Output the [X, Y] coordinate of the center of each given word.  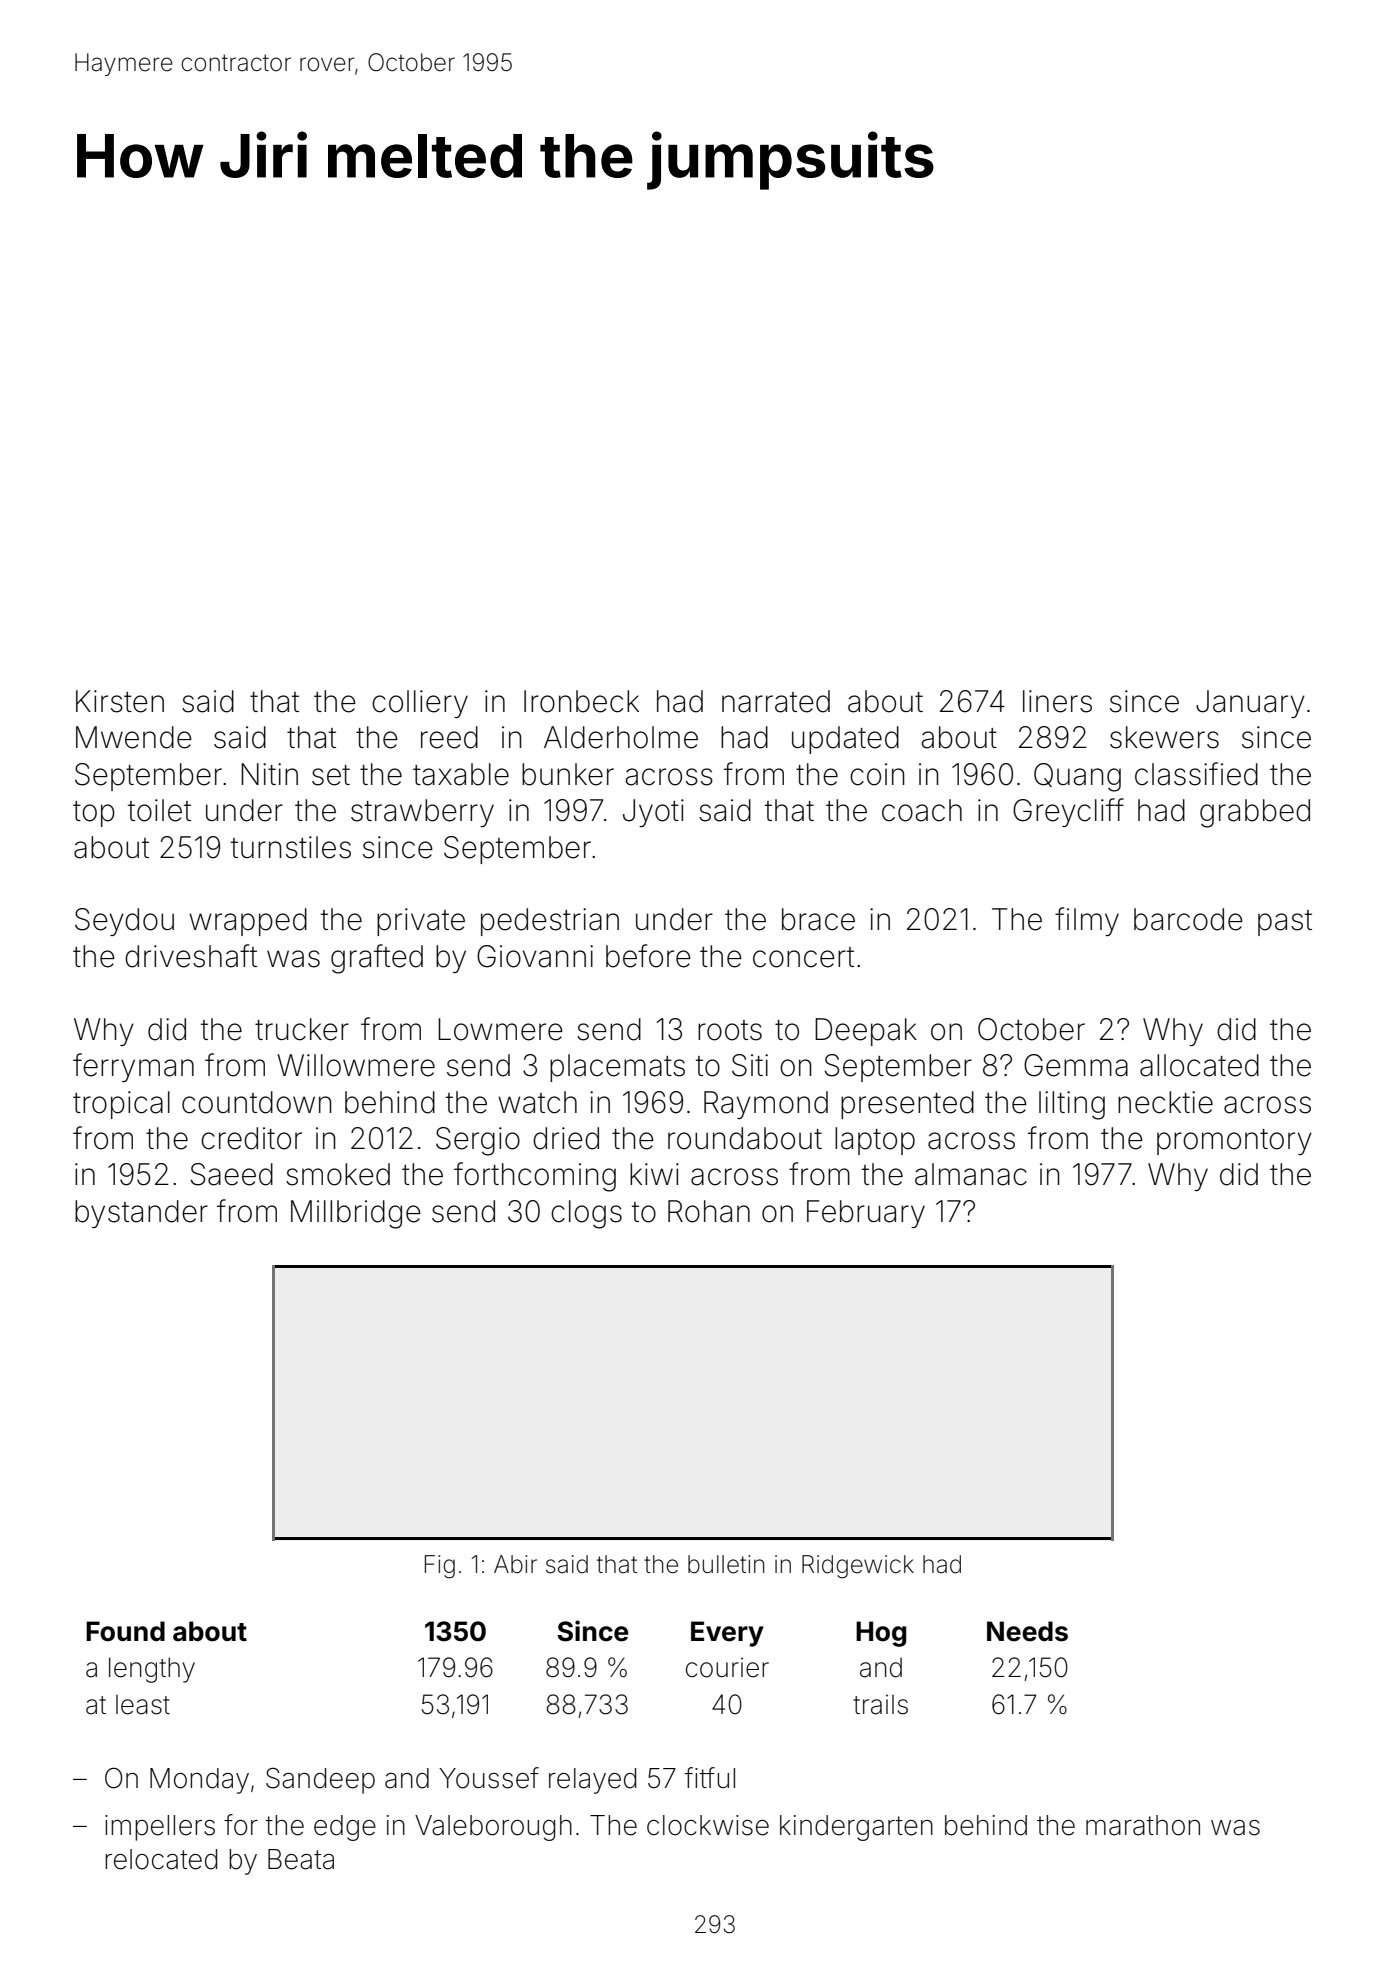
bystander [141, 1214]
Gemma [1076, 1065]
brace [818, 919]
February [866, 1214]
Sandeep [320, 1780]
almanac [971, 1174]
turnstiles [291, 847]
